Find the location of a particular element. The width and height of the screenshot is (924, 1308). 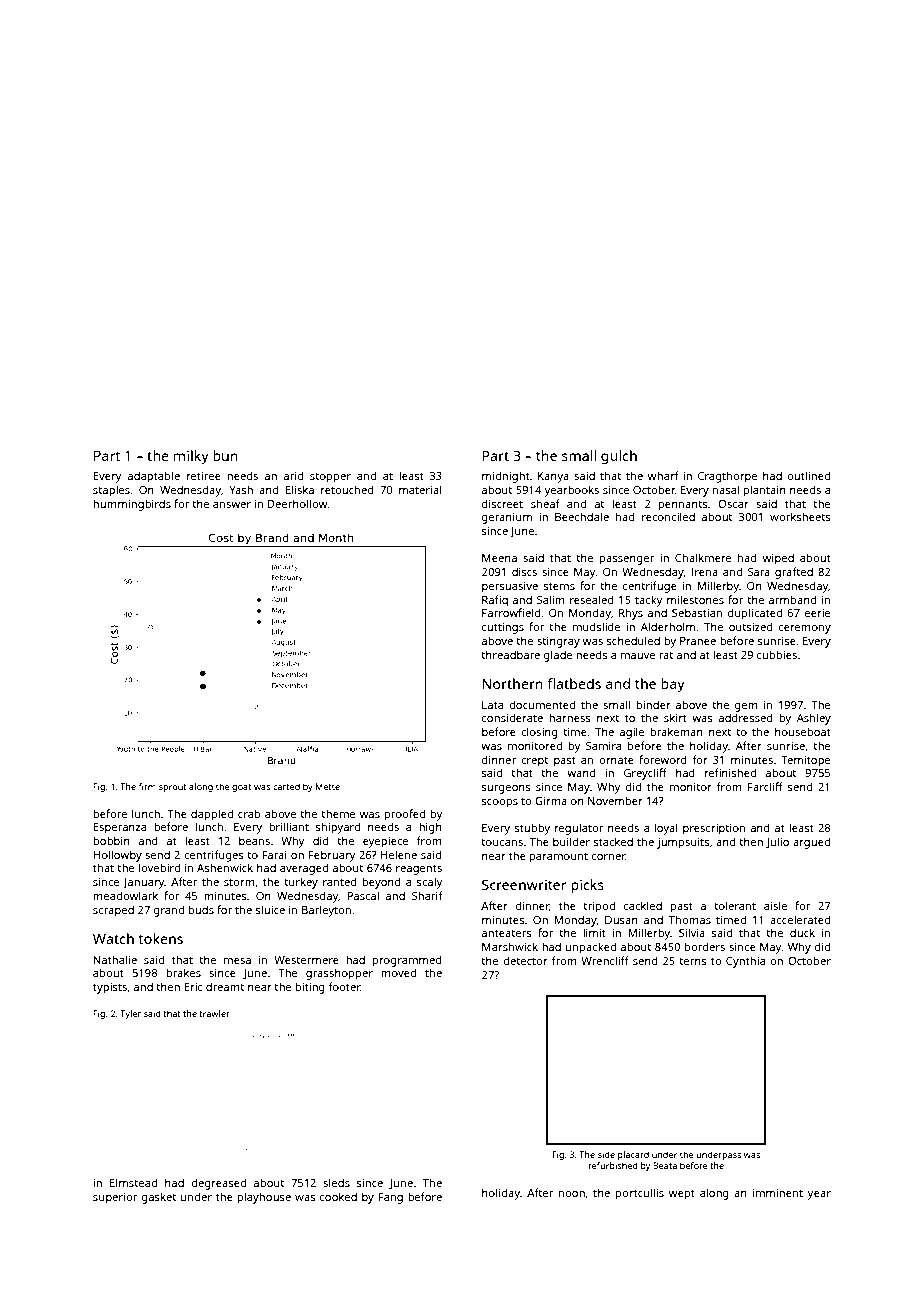

Tyler is located at coordinates (130, 1014).
